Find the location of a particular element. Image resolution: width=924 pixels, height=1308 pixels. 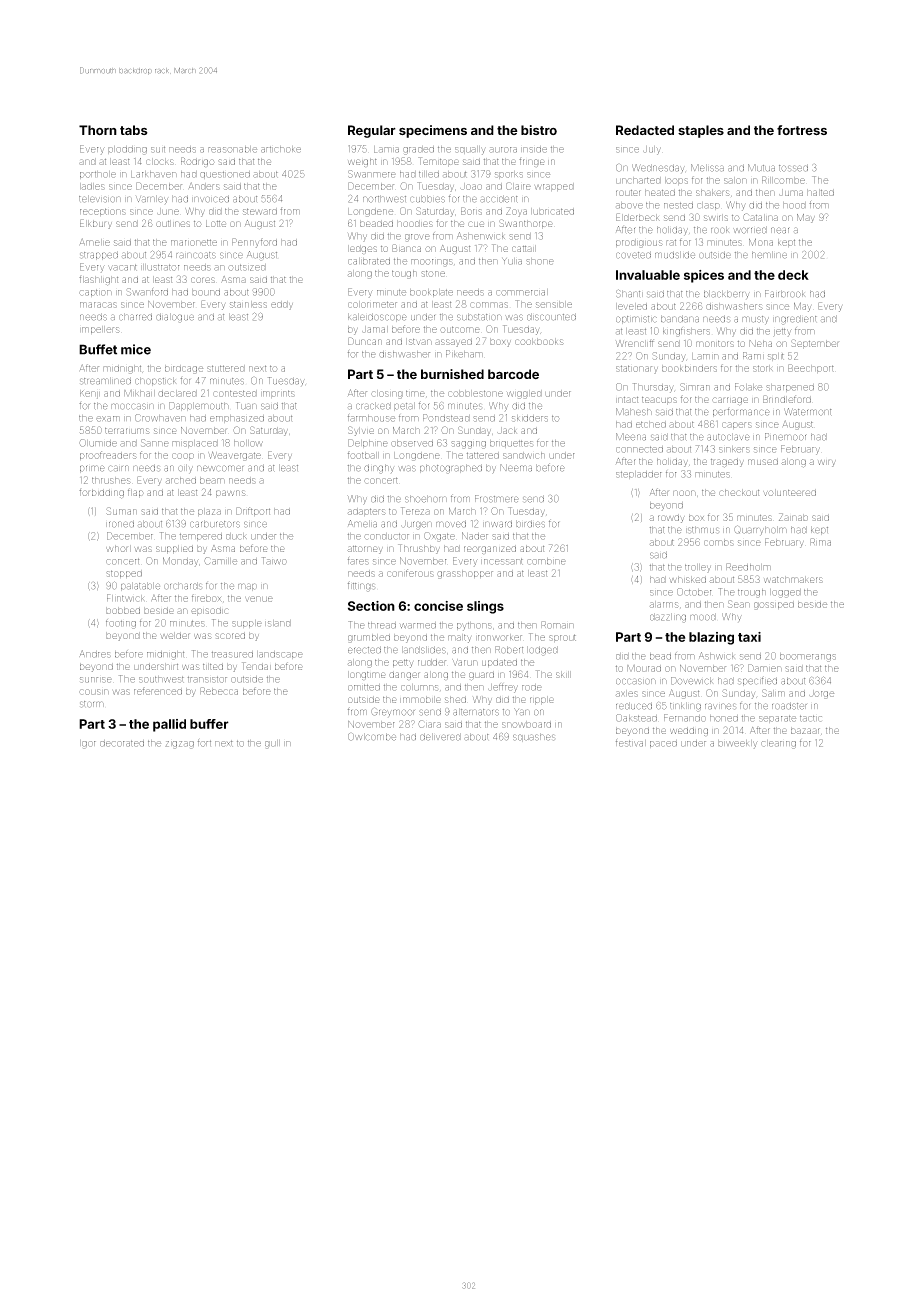

halted is located at coordinates (820, 192).
